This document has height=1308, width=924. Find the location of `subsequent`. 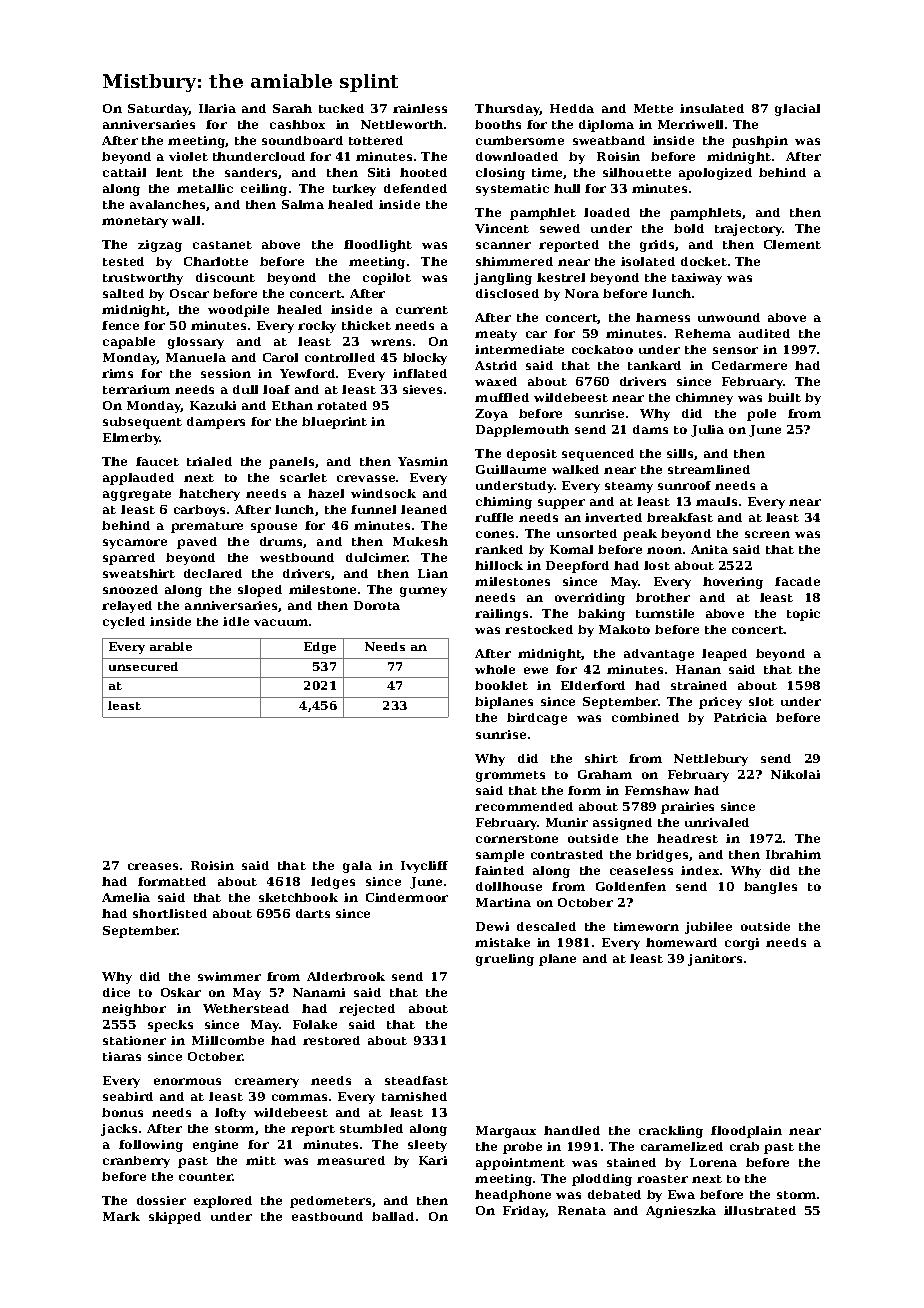

subsequent is located at coordinates (142, 423).
